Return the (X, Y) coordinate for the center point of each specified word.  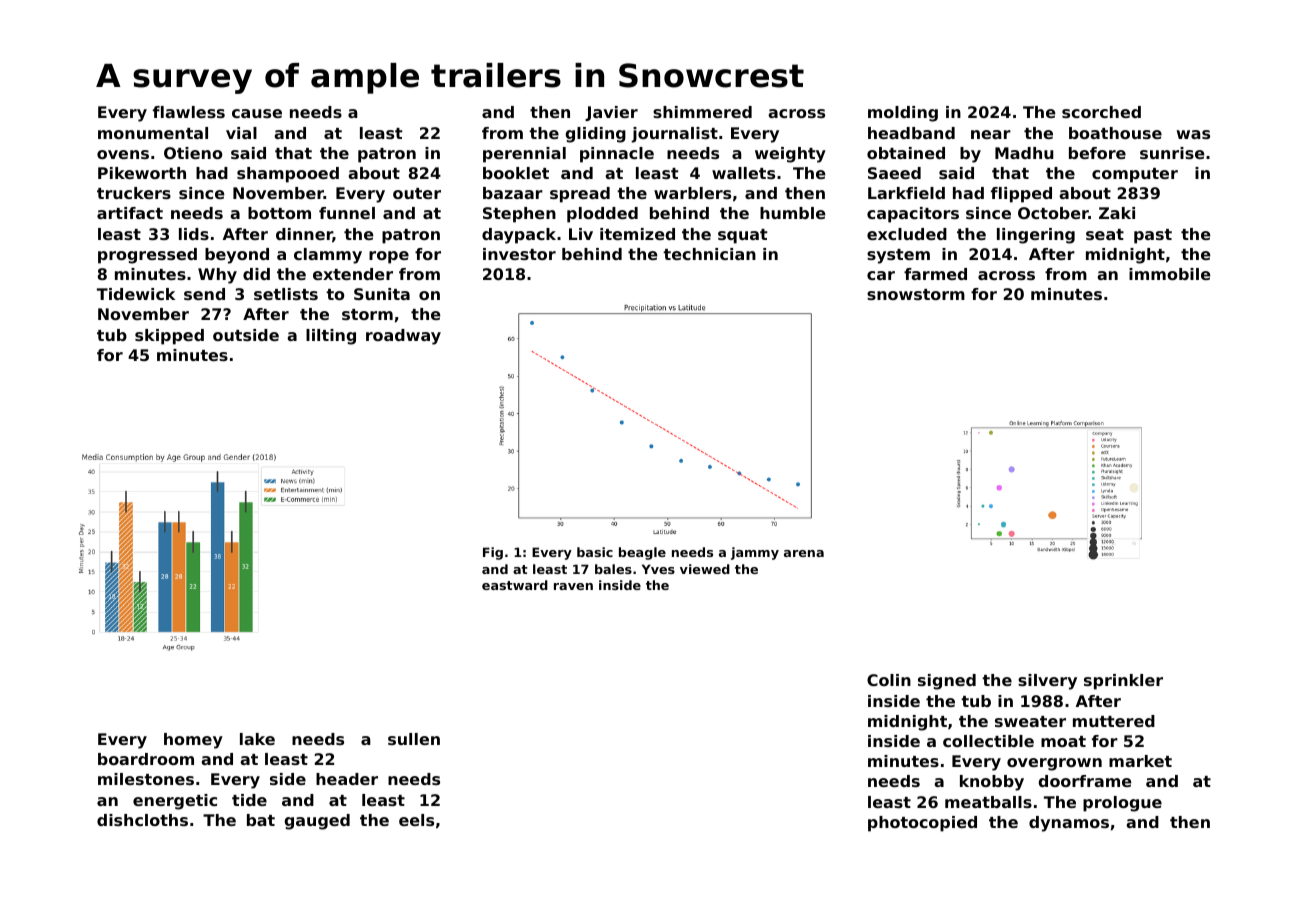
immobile (1170, 274)
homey (193, 741)
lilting (331, 337)
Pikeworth (142, 173)
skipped (169, 337)
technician (709, 254)
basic (595, 552)
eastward (515, 585)
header (347, 779)
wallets (743, 173)
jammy (755, 553)
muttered (1114, 721)
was (1193, 134)
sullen (414, 739)
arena (804, 553)
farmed (935, 274)
